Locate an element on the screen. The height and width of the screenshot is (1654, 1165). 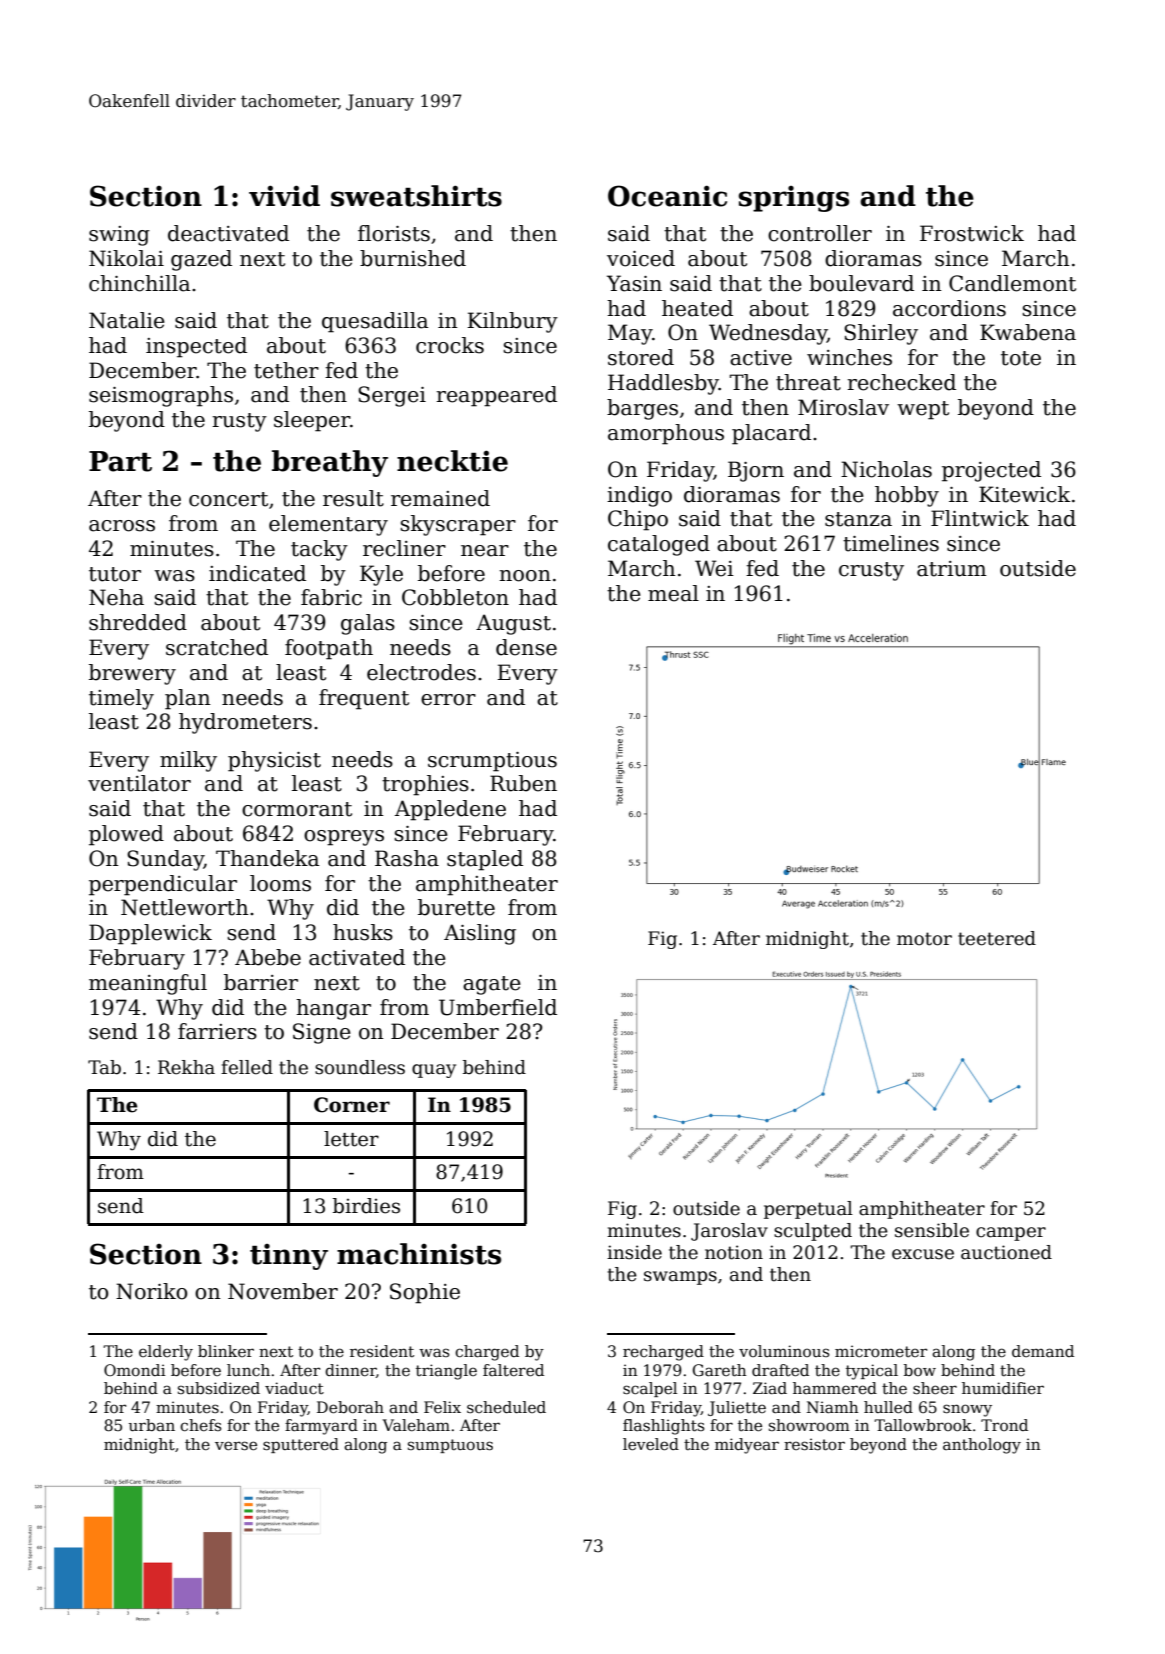
atrium is located at coordinates (952, 569).
